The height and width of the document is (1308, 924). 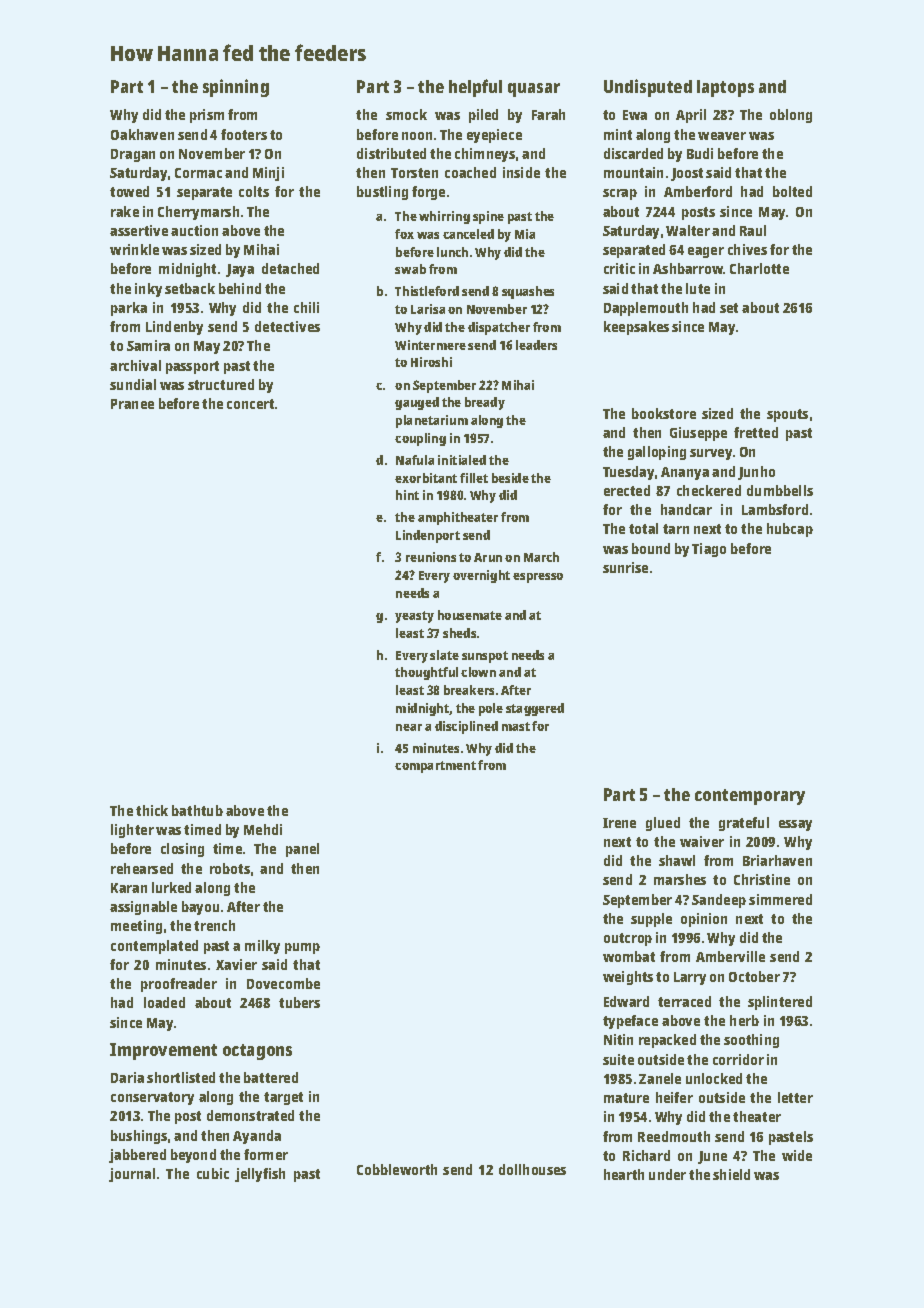 What do you see at coordinates (397, 1169) in the document?
I see `Cobbleworth` at bounding box center [397, 1169].
